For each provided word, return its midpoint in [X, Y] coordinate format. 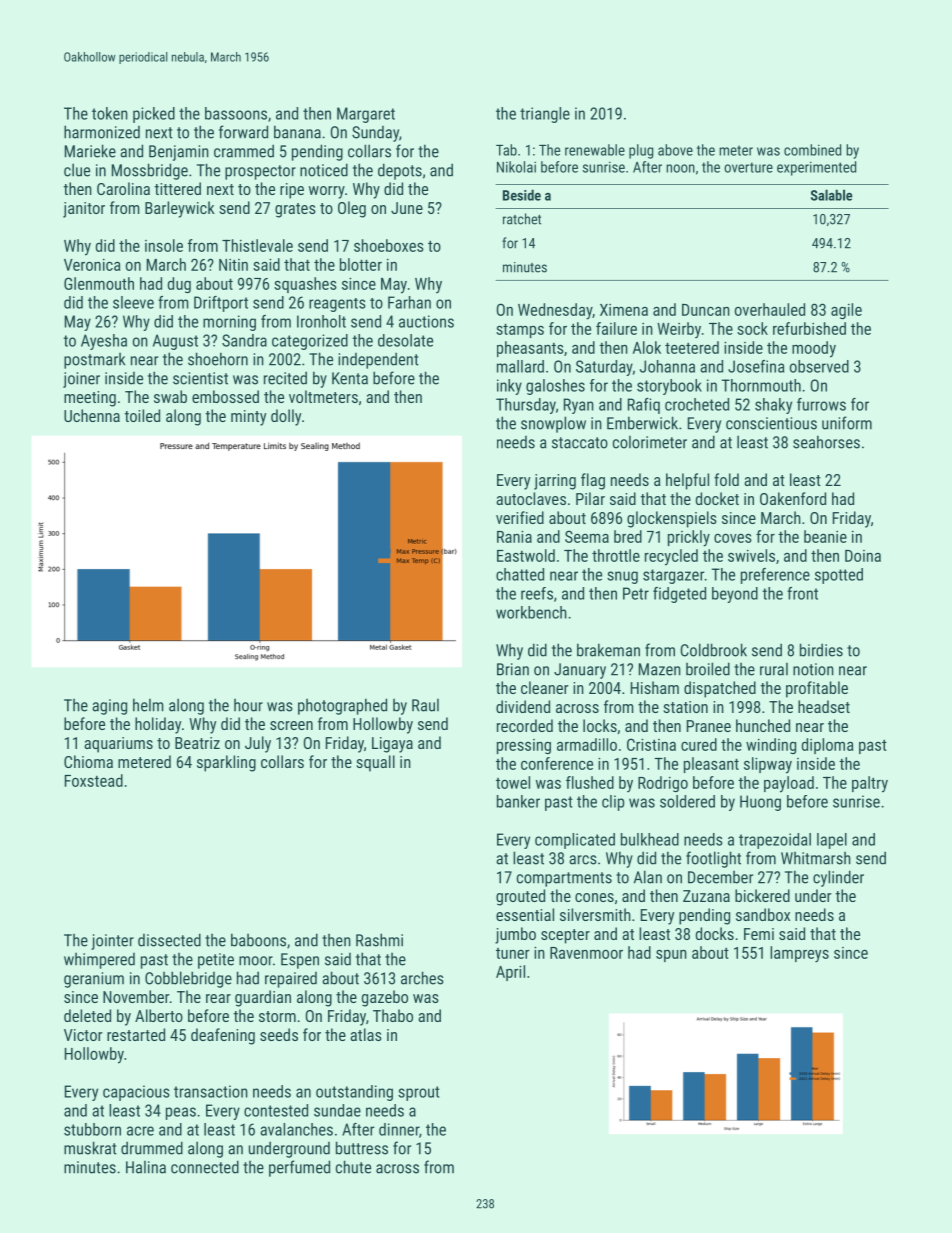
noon [680, 168]
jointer [112, 942]
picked [154, 115]
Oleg [352, 209]
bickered [762, 895]
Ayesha [104, 342]
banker [518, 801]
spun [671, 956]
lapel [832, 841]
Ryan [579, 406]
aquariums [118, 745]
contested [276, 1110]
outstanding [354, 1093]
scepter [565, 936]
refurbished [809, 328]
